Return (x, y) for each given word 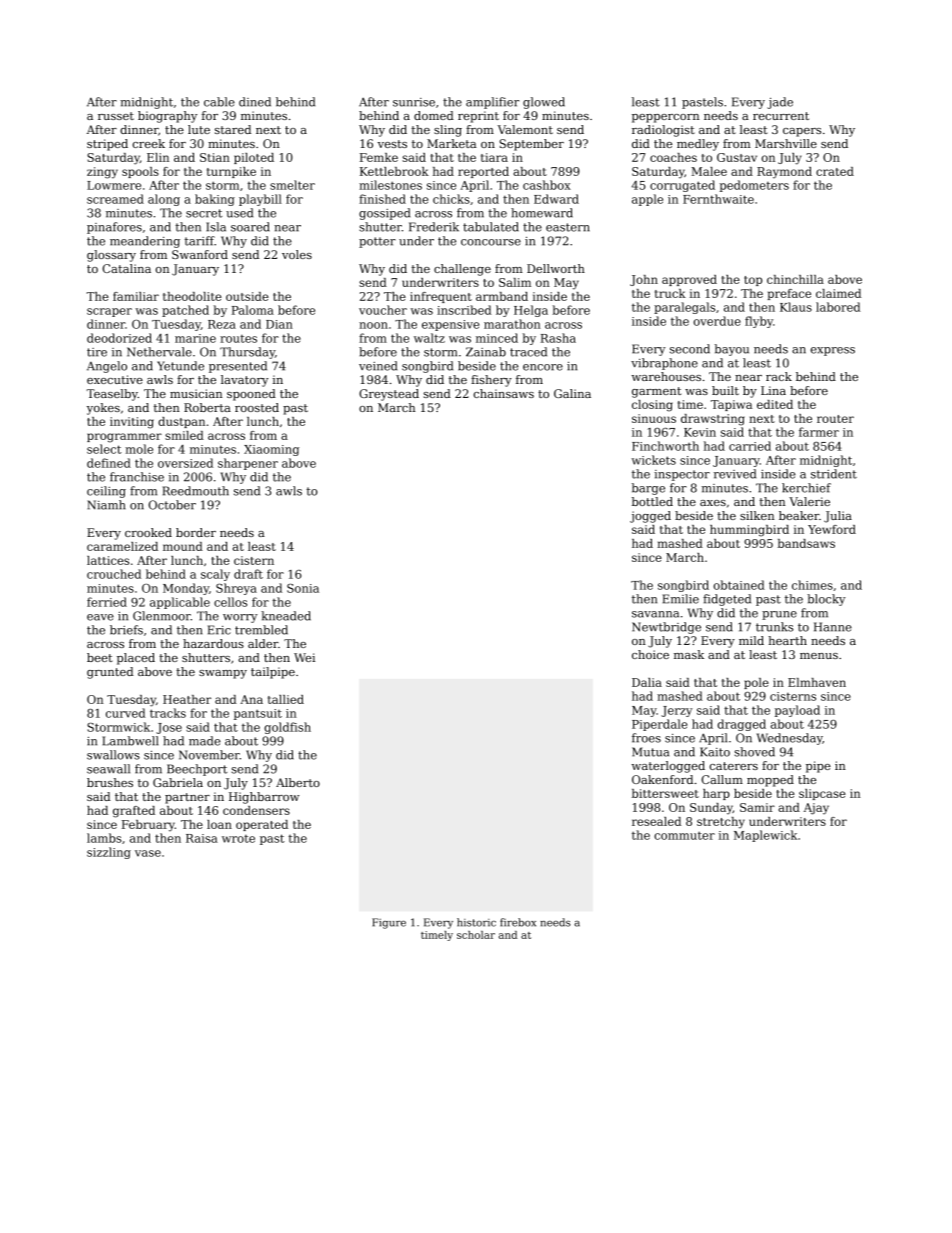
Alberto (298, 782)
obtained (739, 585)
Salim (515, 282)
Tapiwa (731, 405)
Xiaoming (271, 450)
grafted (134, 812)
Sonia (303, 588)
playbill (260, 200)
